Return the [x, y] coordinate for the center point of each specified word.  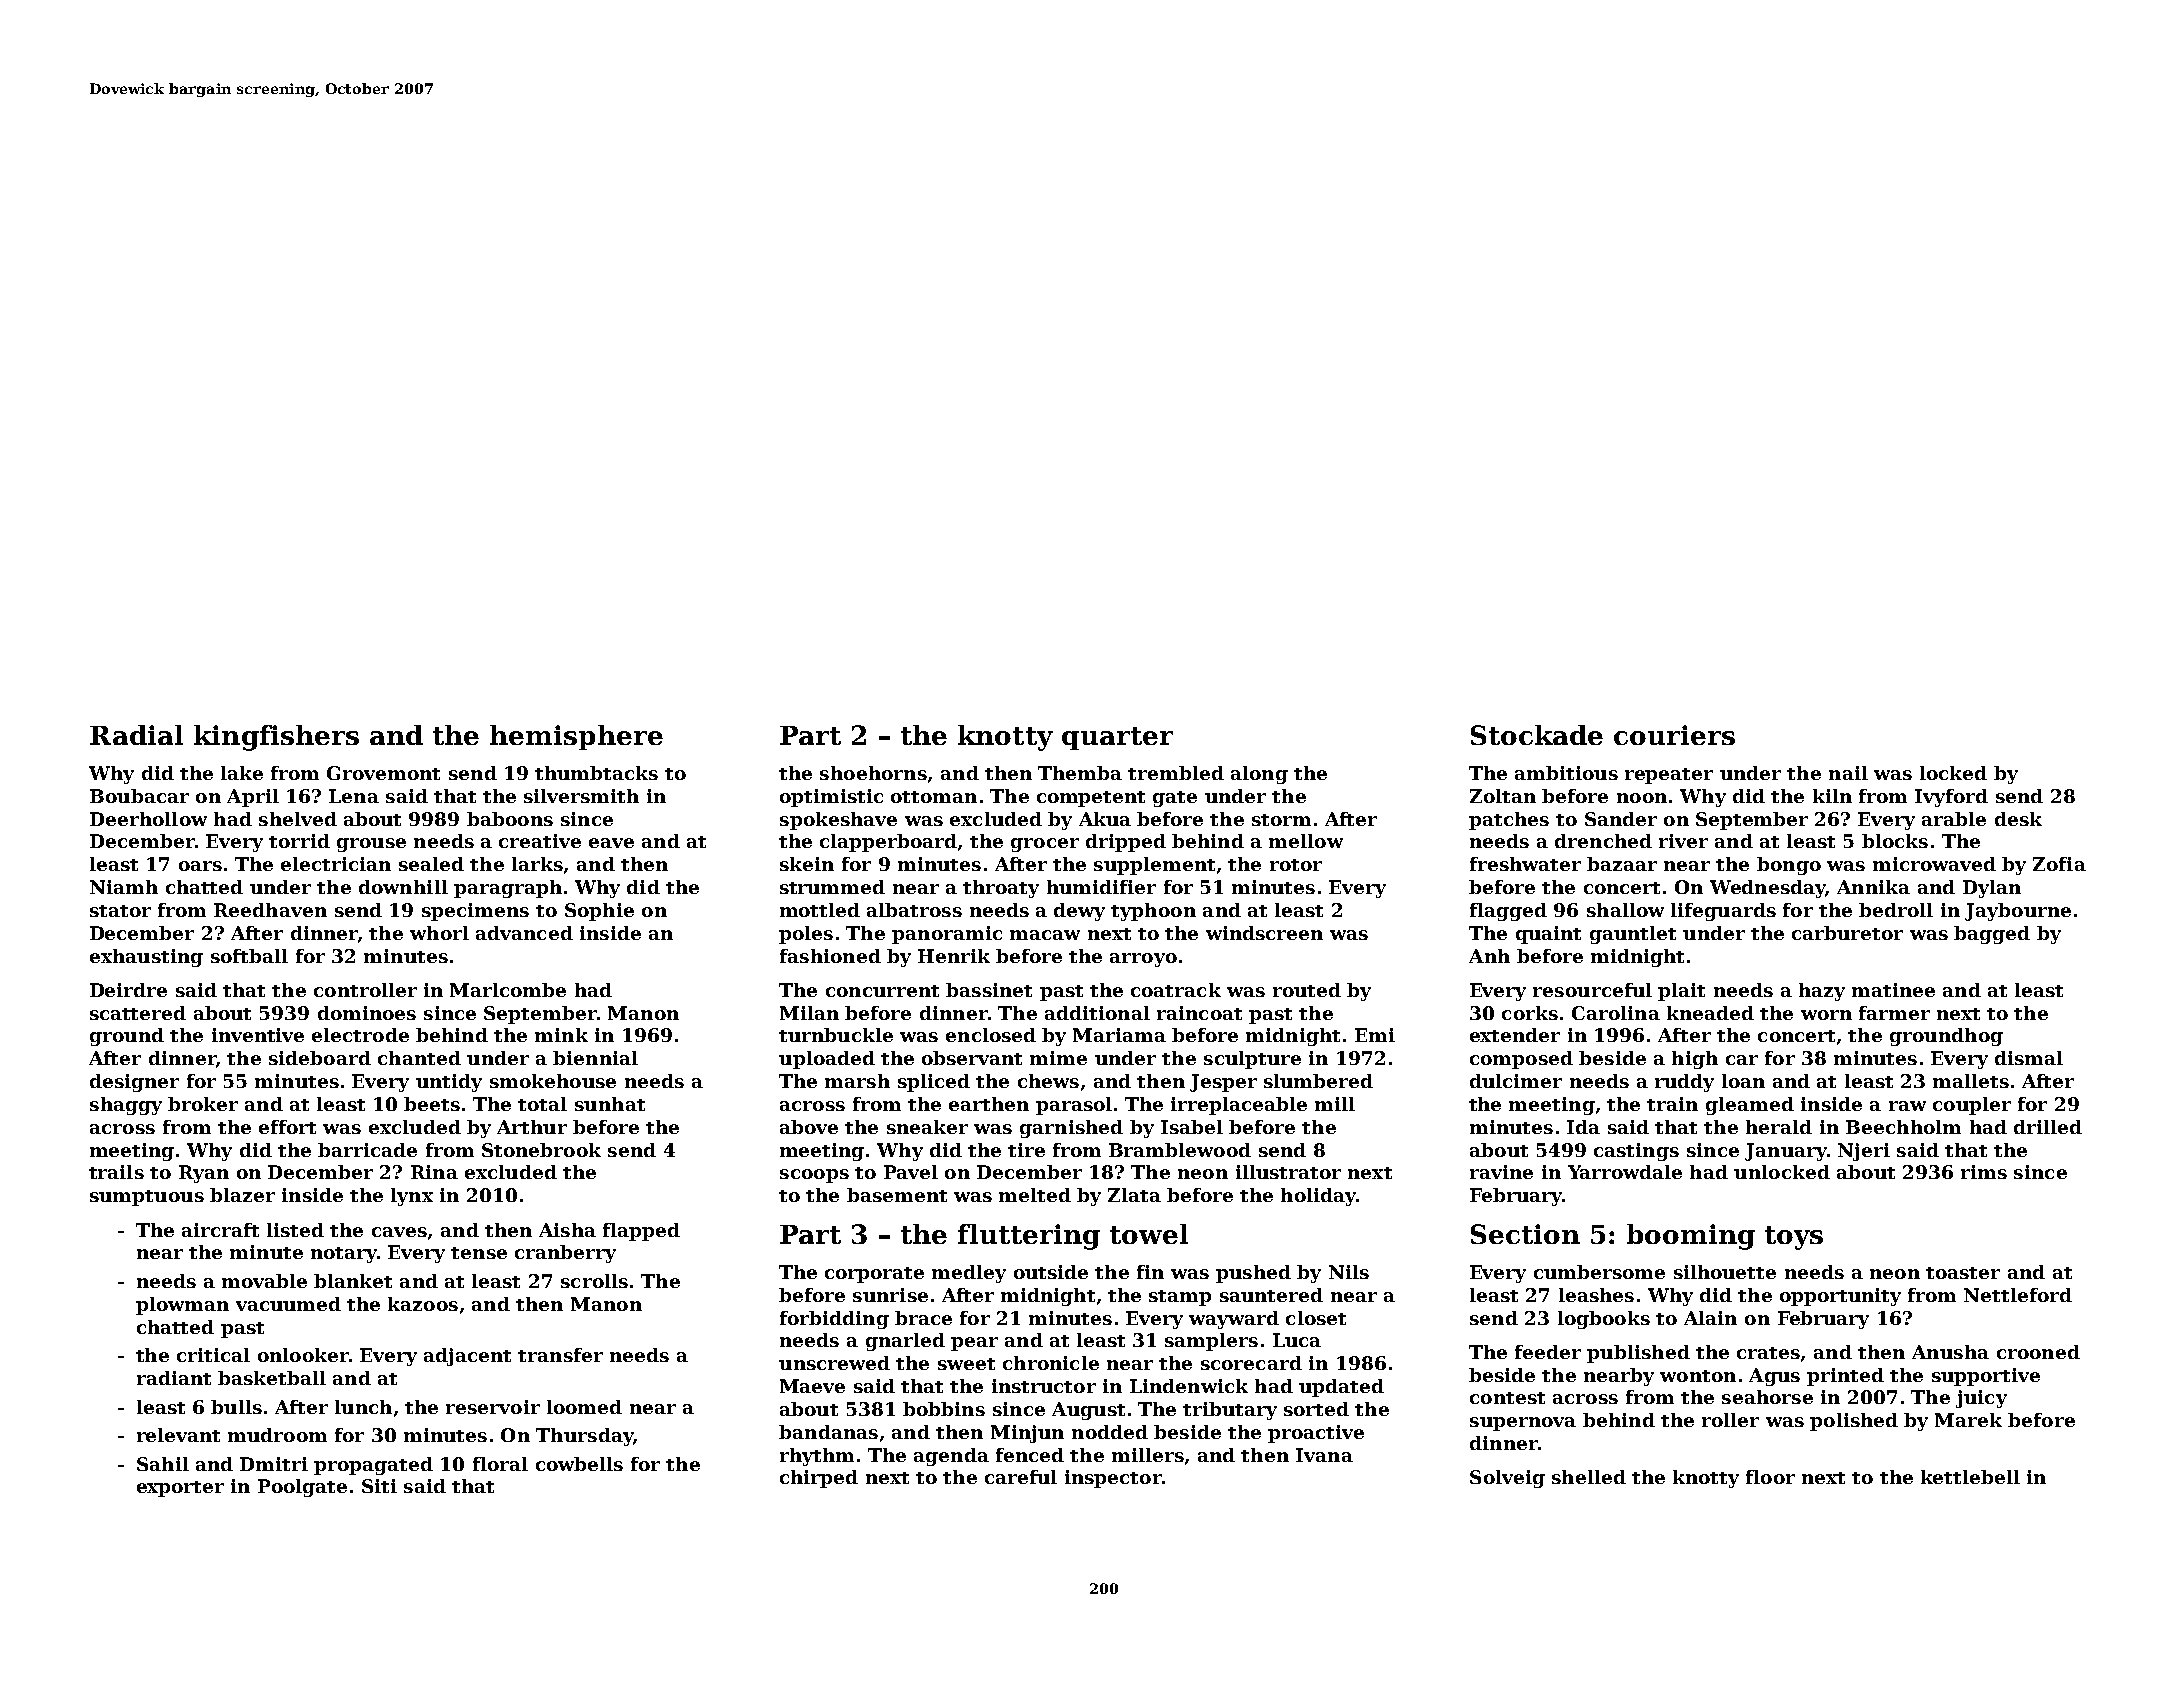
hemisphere [576, 737]
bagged [1992, 935]
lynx [412, 1197]
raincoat [1199, 1013]
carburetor [1847, 933]
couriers [1674, 735]
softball [249, 956]
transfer [560, 1355]
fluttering [1029, 1237]
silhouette [1725, 1272]
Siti [379, 1486]
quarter [1117, 738]
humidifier [1101, 887]
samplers [1211, 1342]
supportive [1986, 1377]
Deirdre [128, 990]
